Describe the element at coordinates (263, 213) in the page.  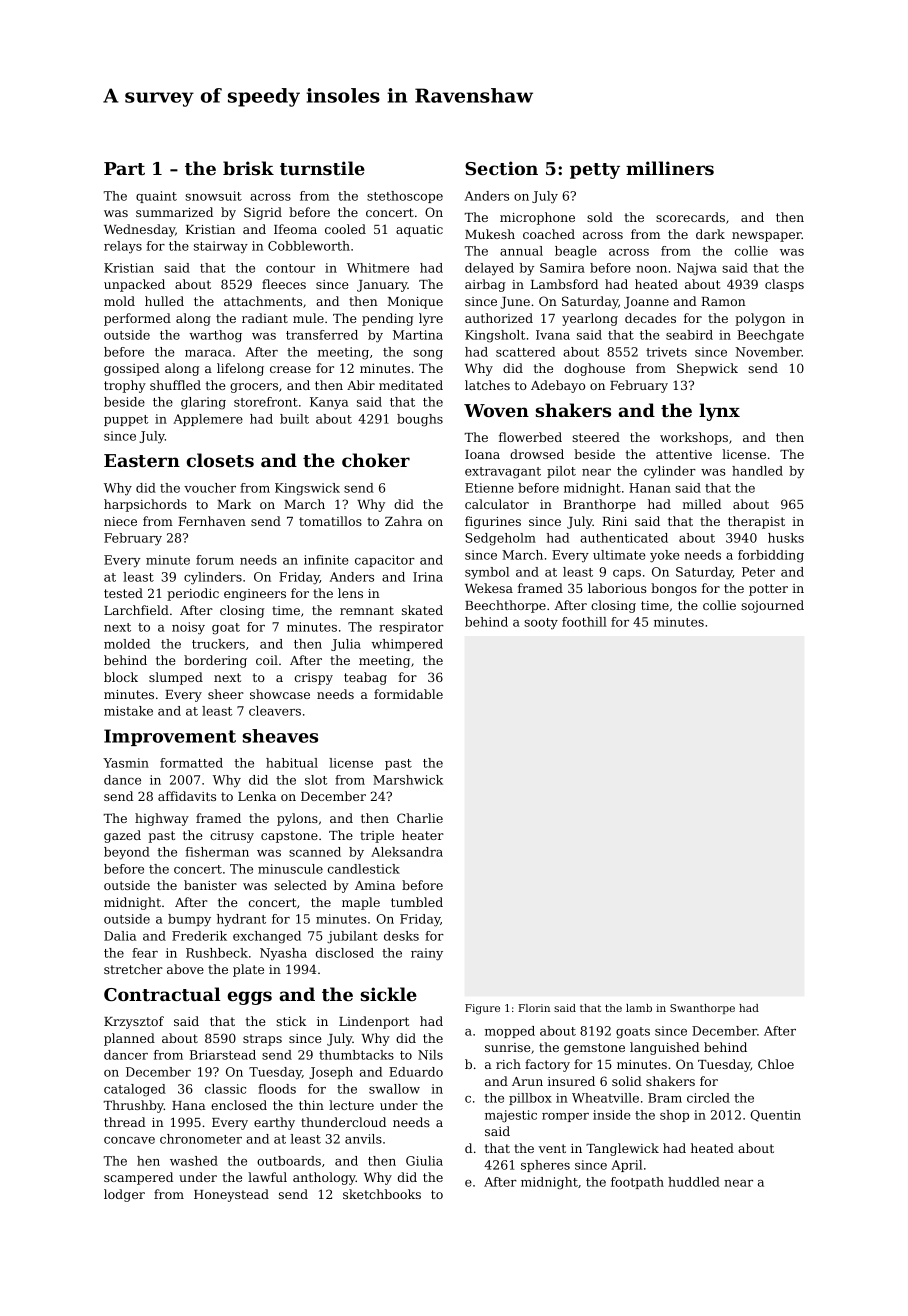
I see `Sigrid` at that location.
